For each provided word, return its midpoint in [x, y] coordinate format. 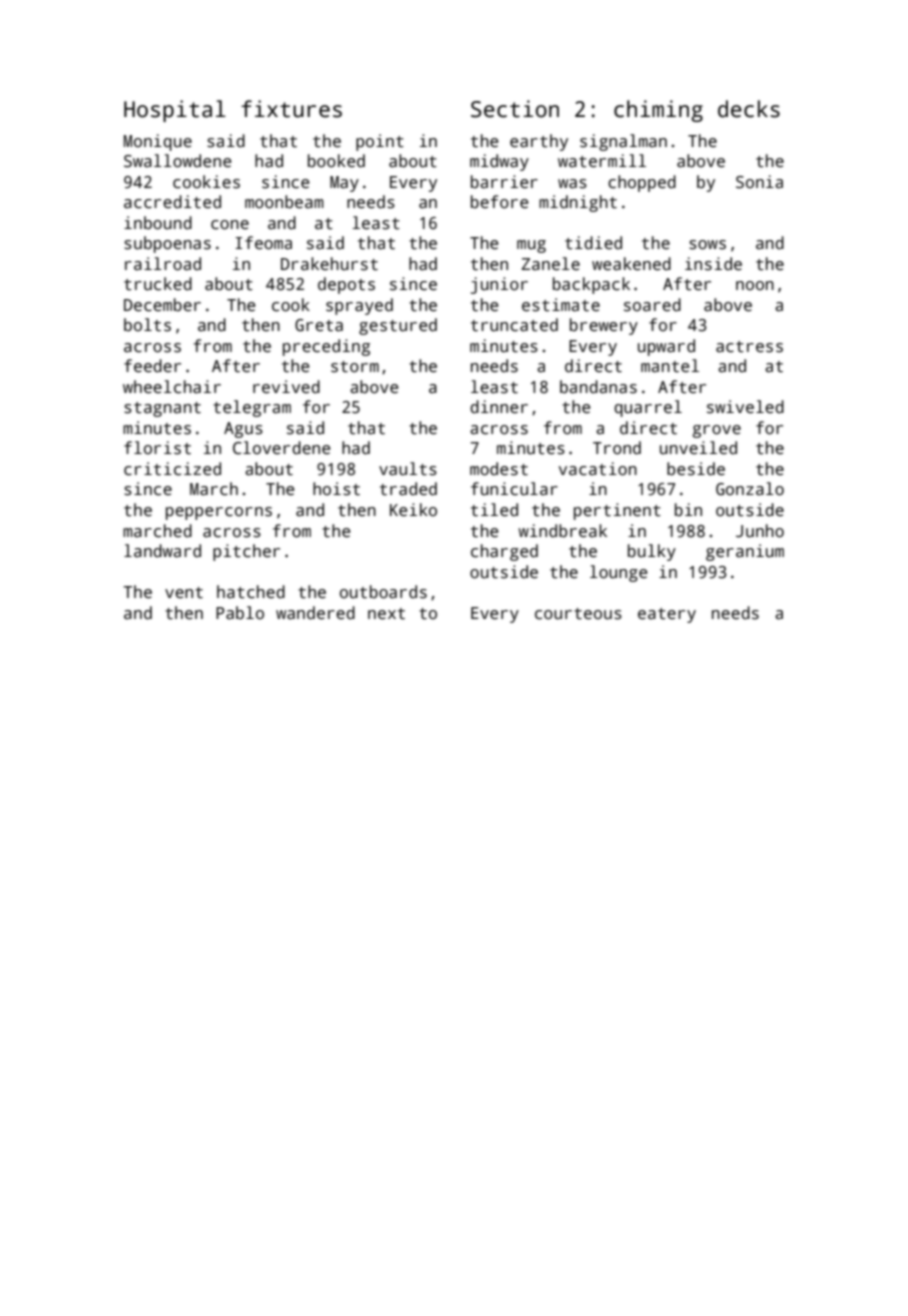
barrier [504, 182]
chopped [642, 183]
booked [336, 161]
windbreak [562, 531]
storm [355, 367]
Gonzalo [750, 489]
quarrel [648, 408]
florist [157, 448]
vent [184, 593]
